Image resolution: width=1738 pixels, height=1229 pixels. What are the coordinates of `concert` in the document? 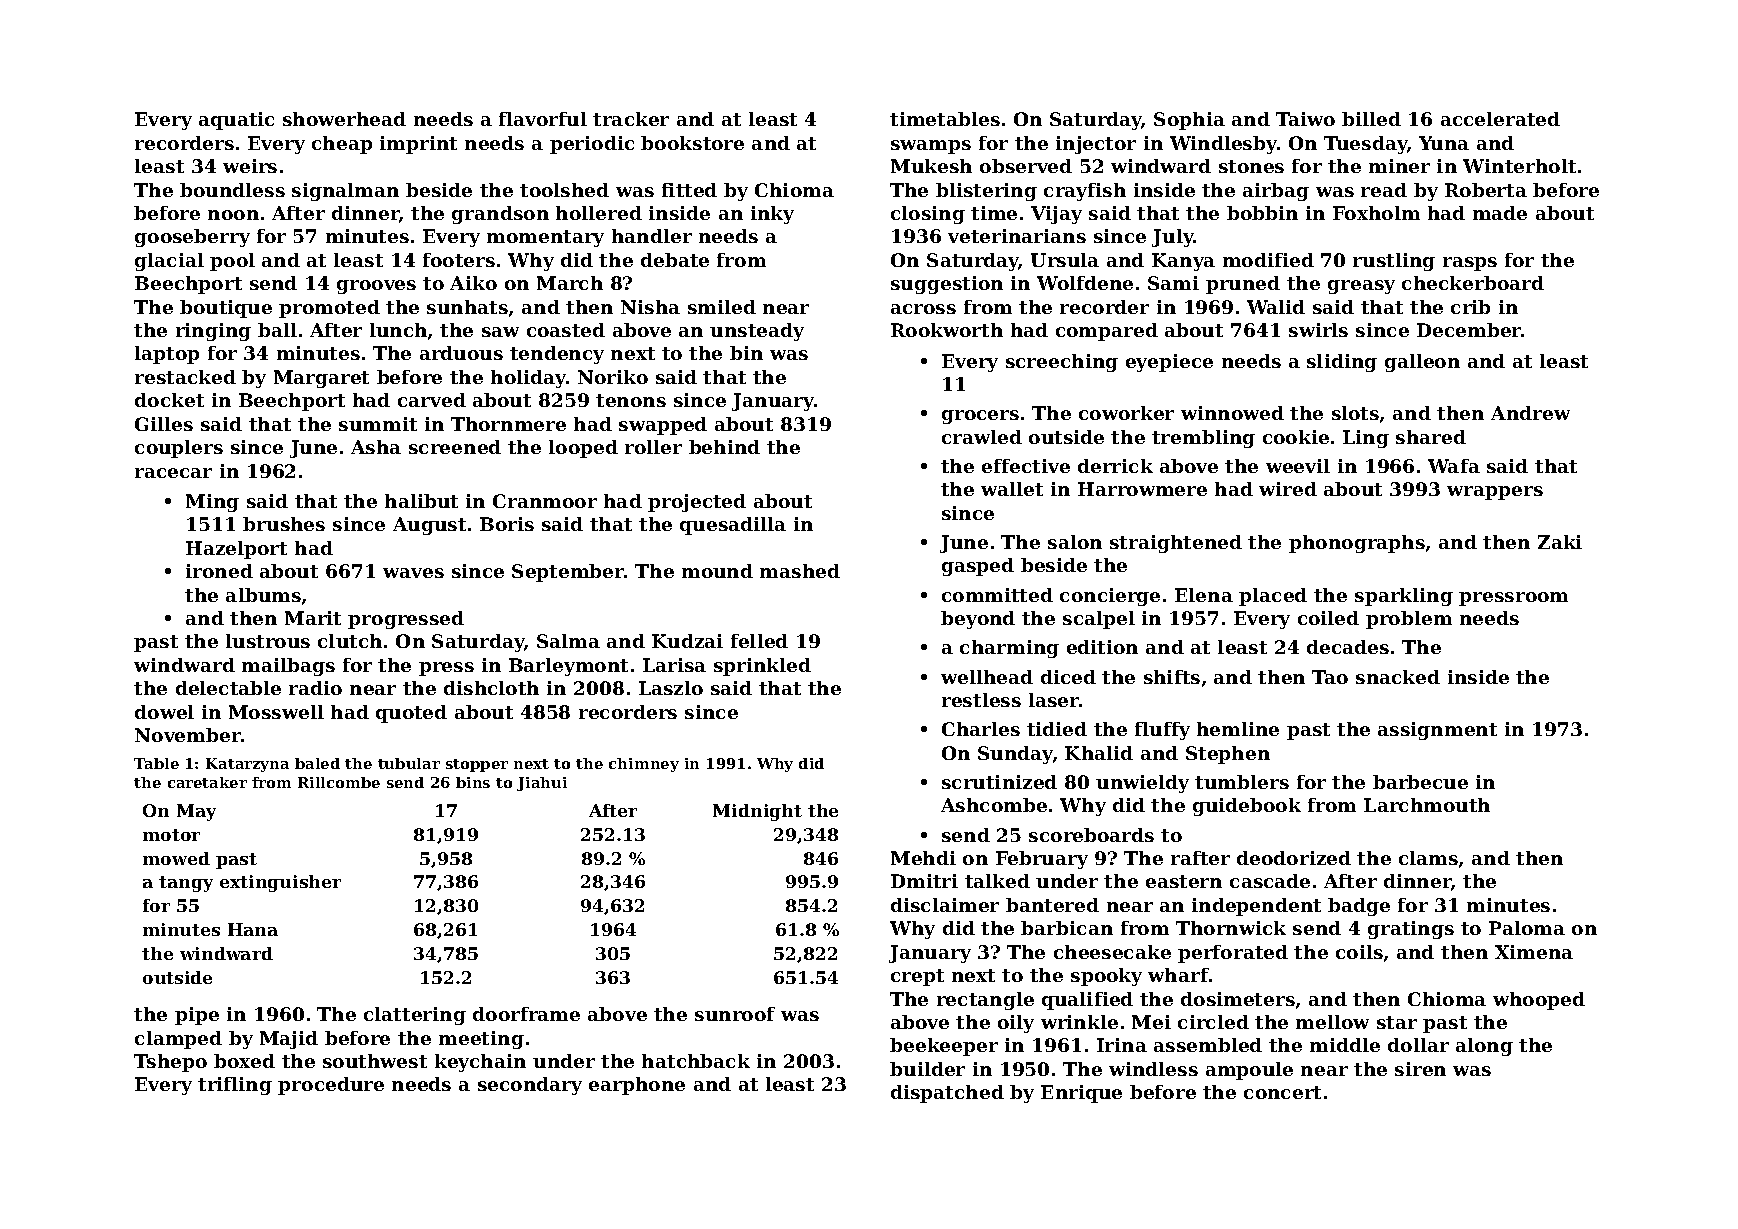 It's located at (1282, 1092).
